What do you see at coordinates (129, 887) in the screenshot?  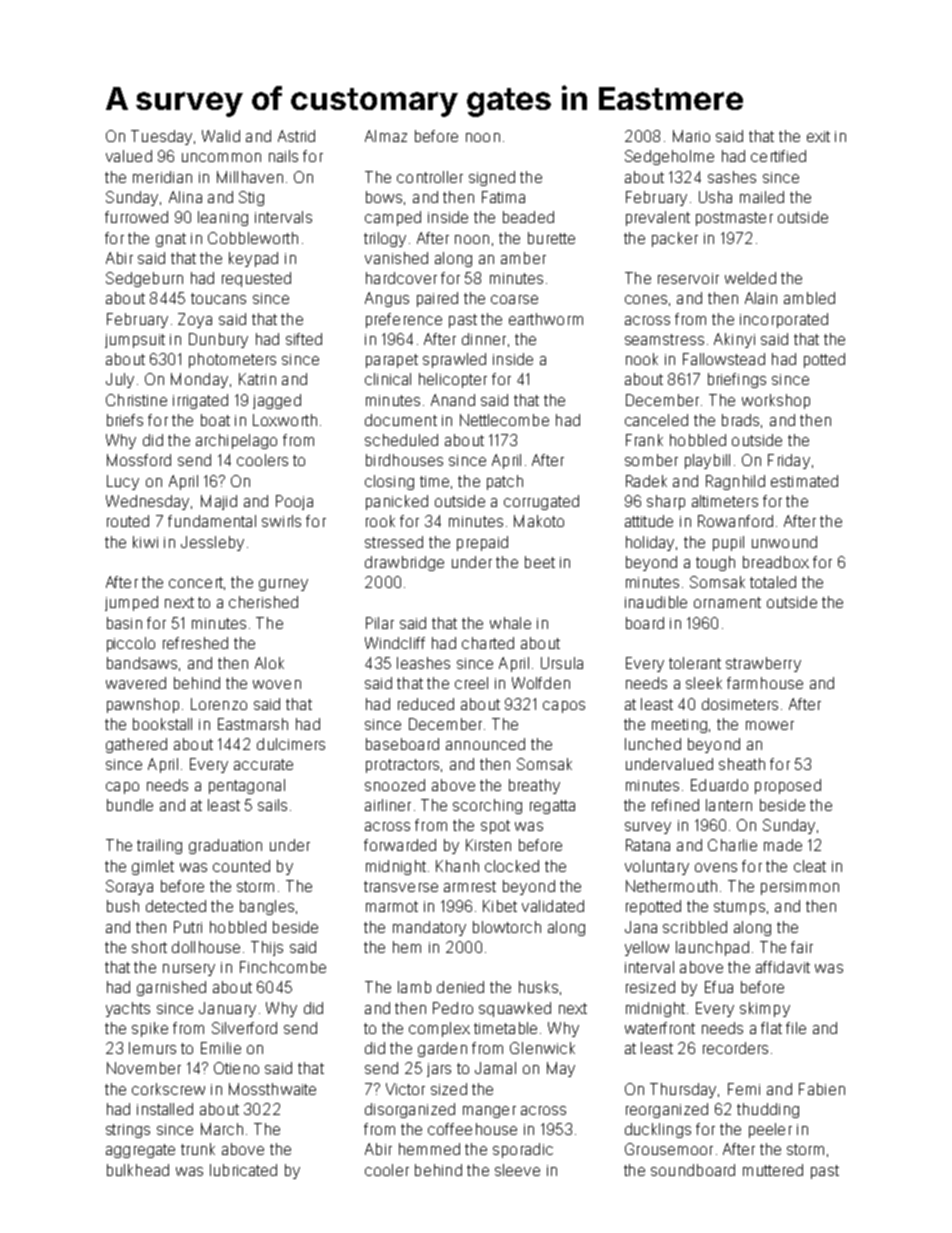 I see `Soraya` at bounding box center [129, 887].
